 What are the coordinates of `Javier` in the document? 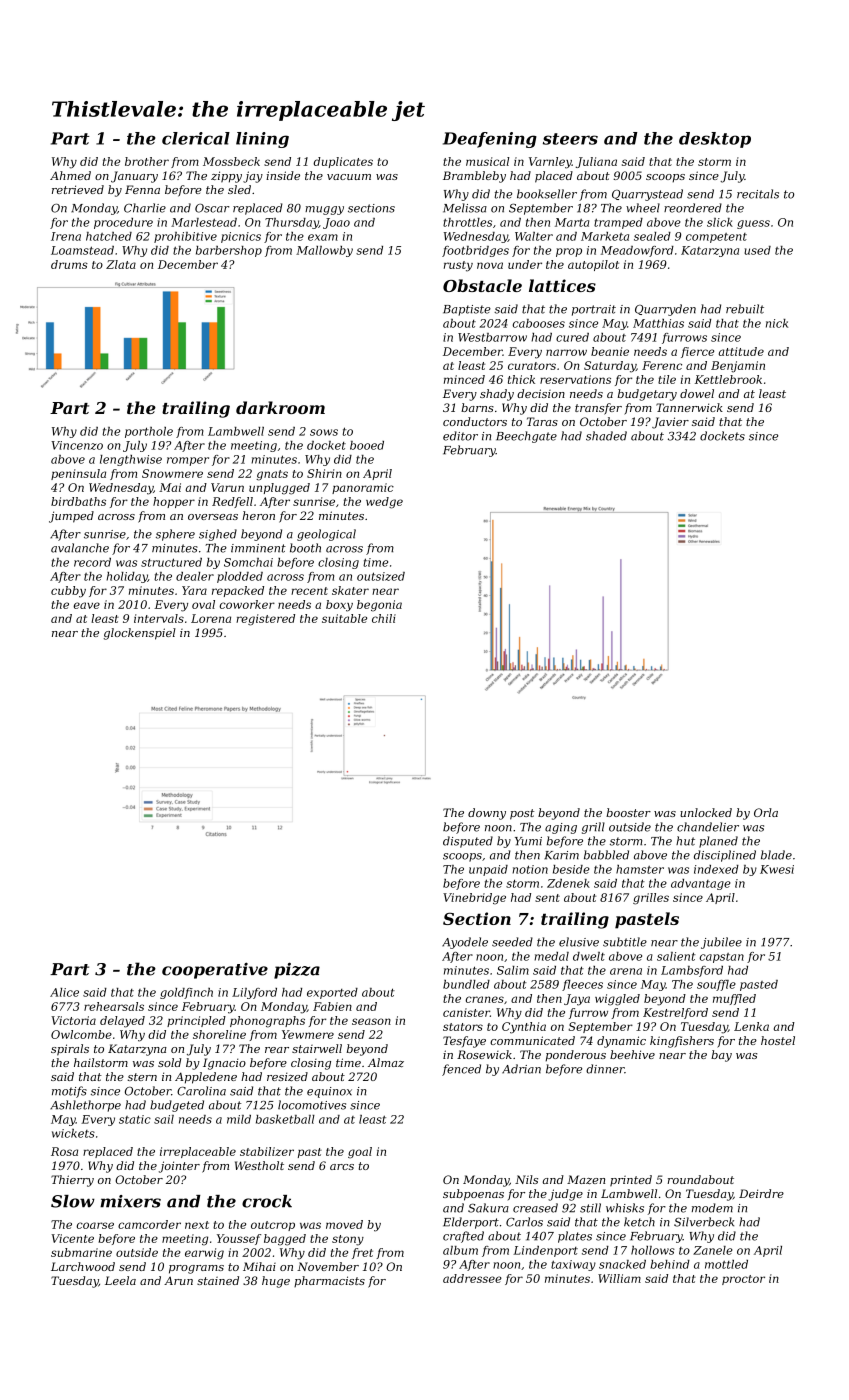 It's located at (670, 423).
